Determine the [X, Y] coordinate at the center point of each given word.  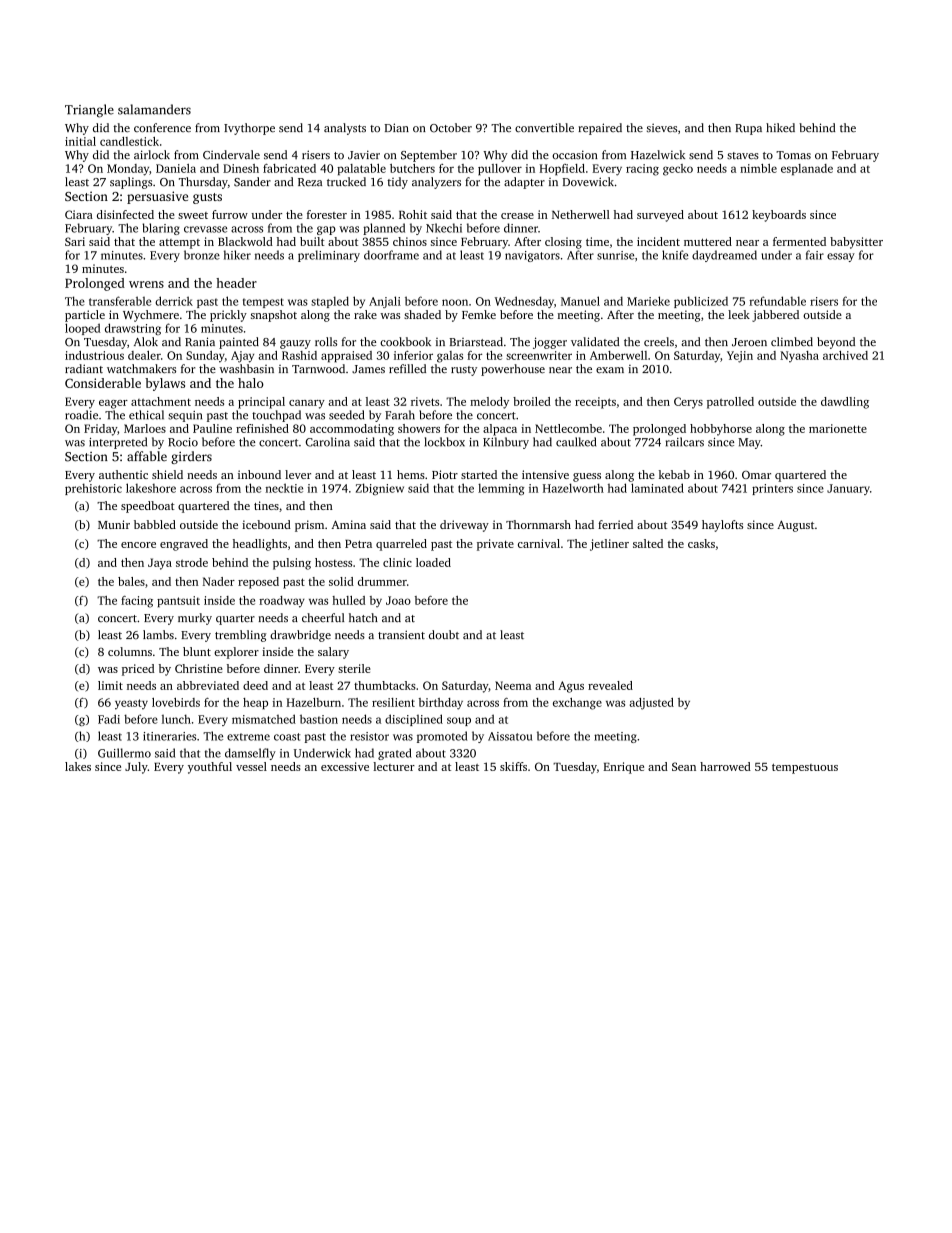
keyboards [779, 216]
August [795, 526]
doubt [444, 634]
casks [701, 543]
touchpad [276, 416]
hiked [780, 127]
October [451, 128]
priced [138, 670]
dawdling [845, 403]
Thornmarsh [538, 524]
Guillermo [124, 753]
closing [563, 243]
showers [419, 428]
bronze [202, 255]
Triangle [89, 111]
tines [266, 505]
